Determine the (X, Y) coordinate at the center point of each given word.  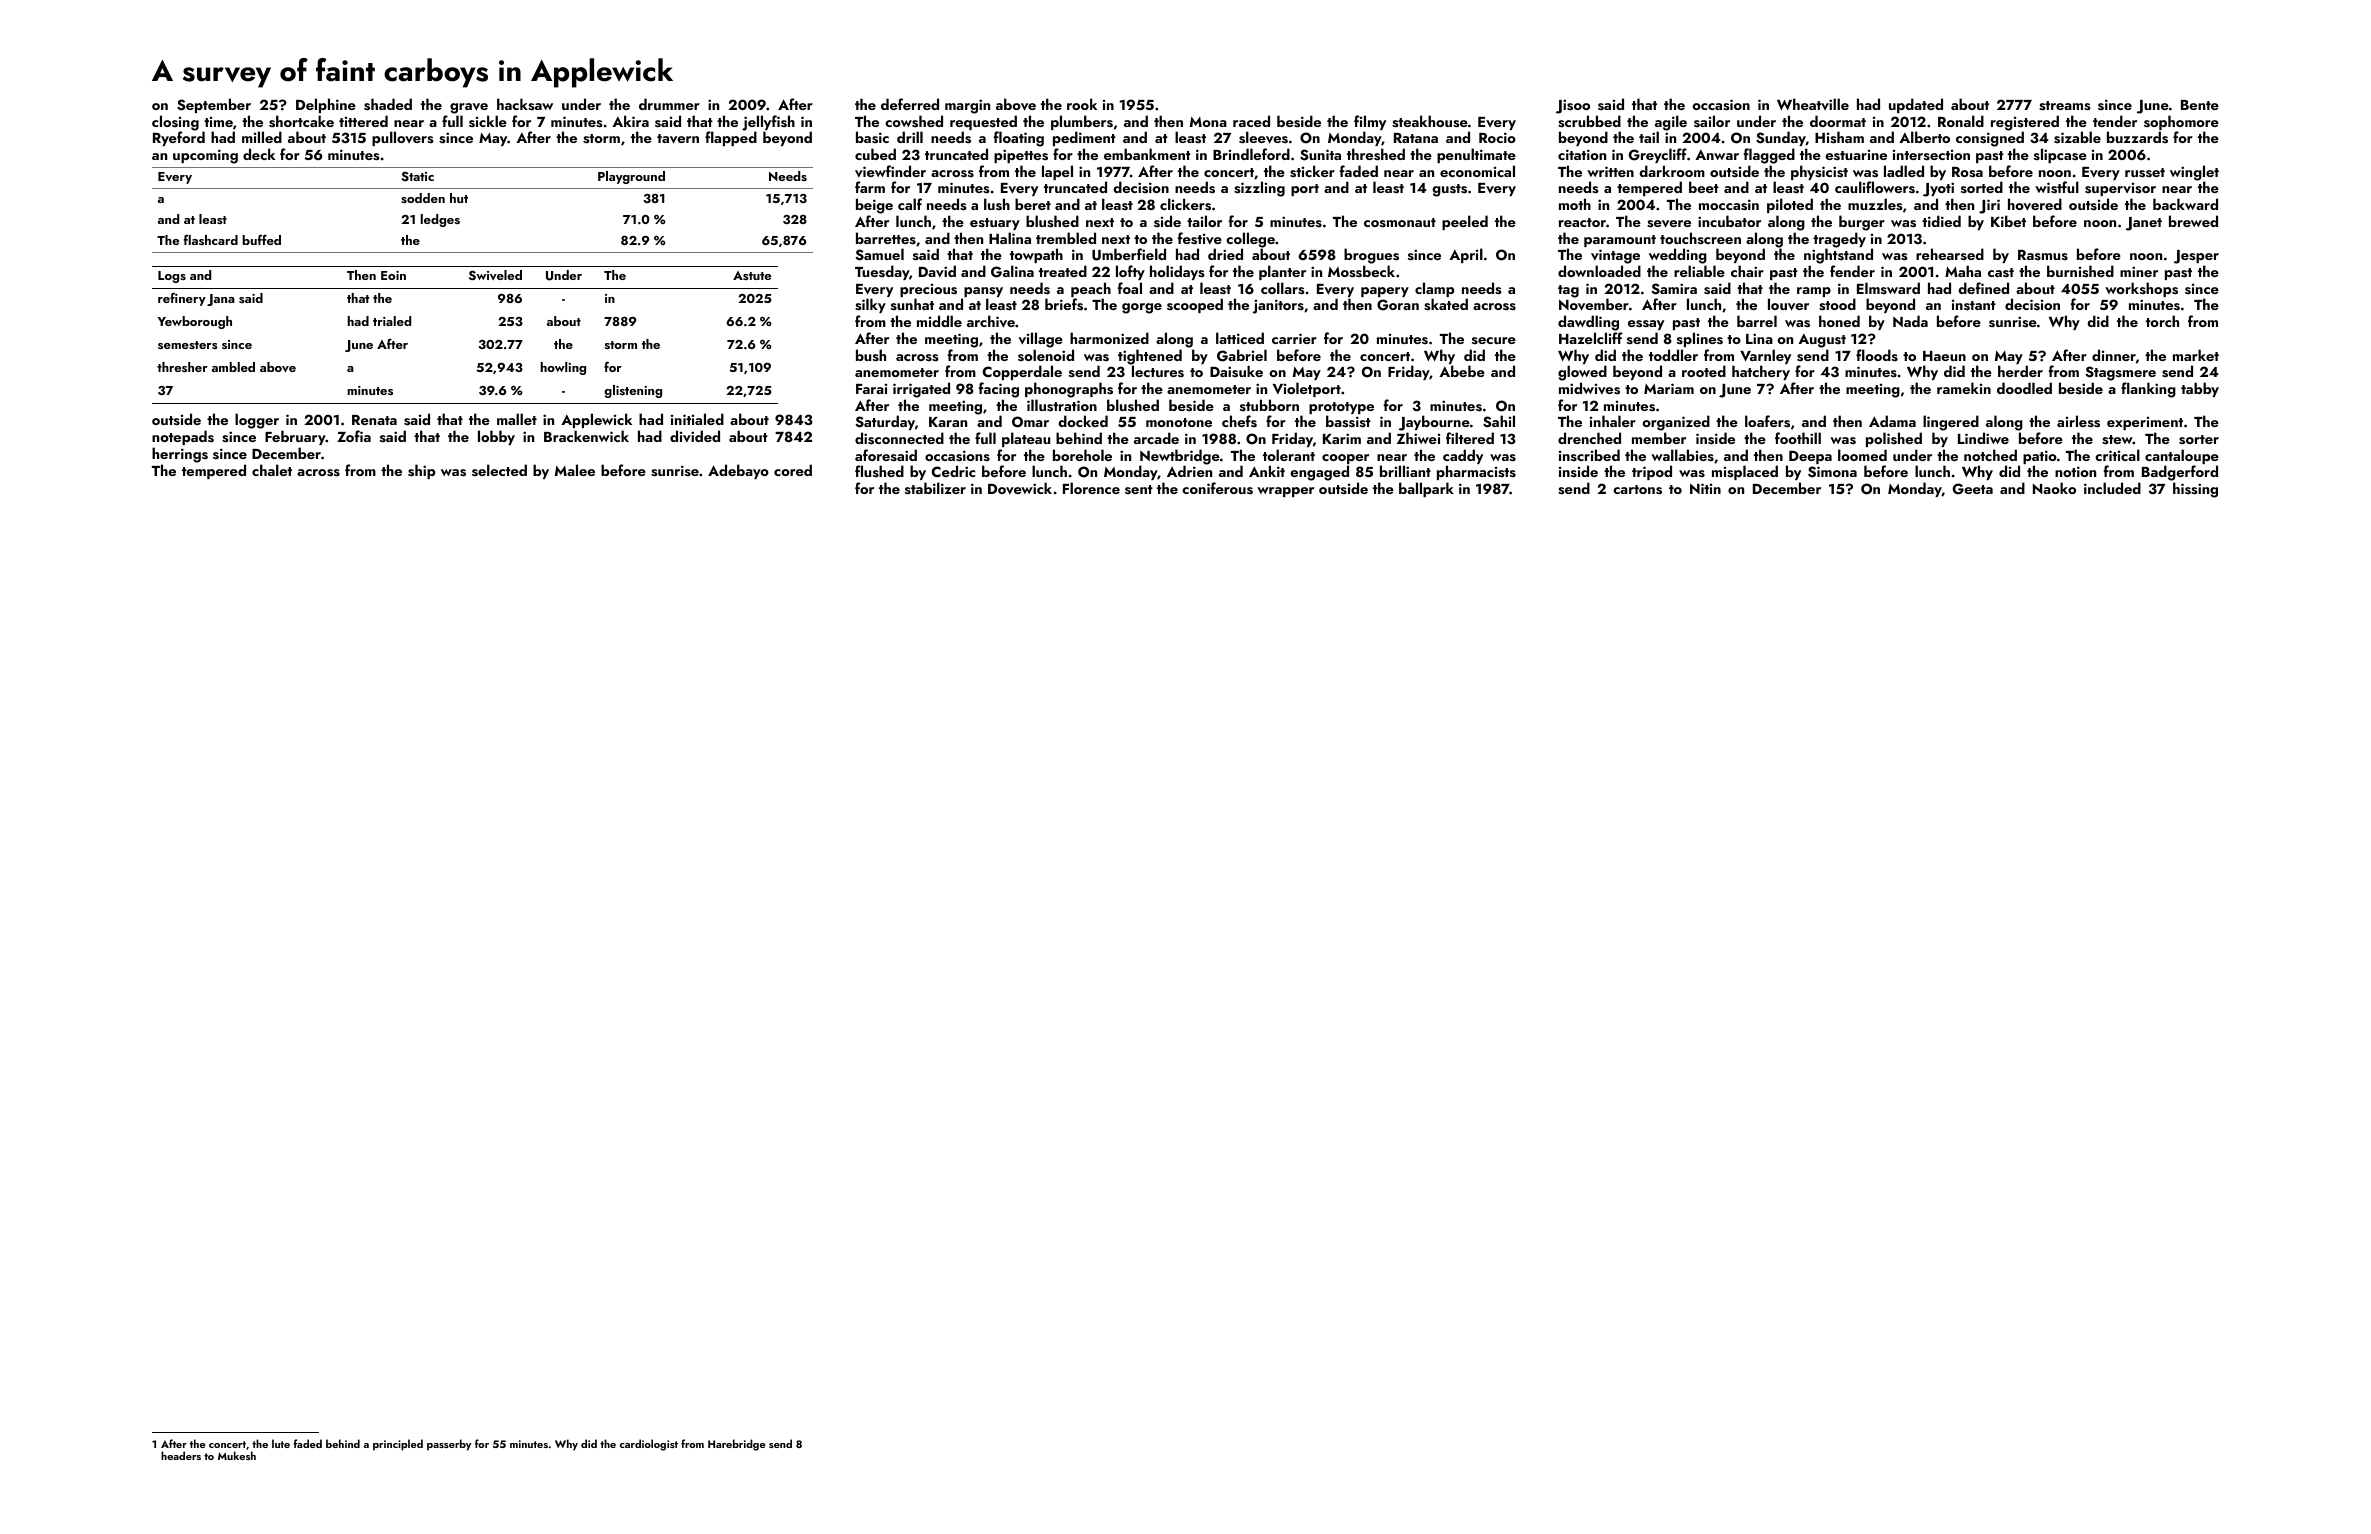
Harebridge (736, 1445)
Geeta (1973, 489)
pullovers (402, 138)
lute (281, 1443)
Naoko (2054, 488)
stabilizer (935, 488)
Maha (1963, 271)
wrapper (1285, 492)
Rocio (1497, 137)
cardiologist (649, 1445)
